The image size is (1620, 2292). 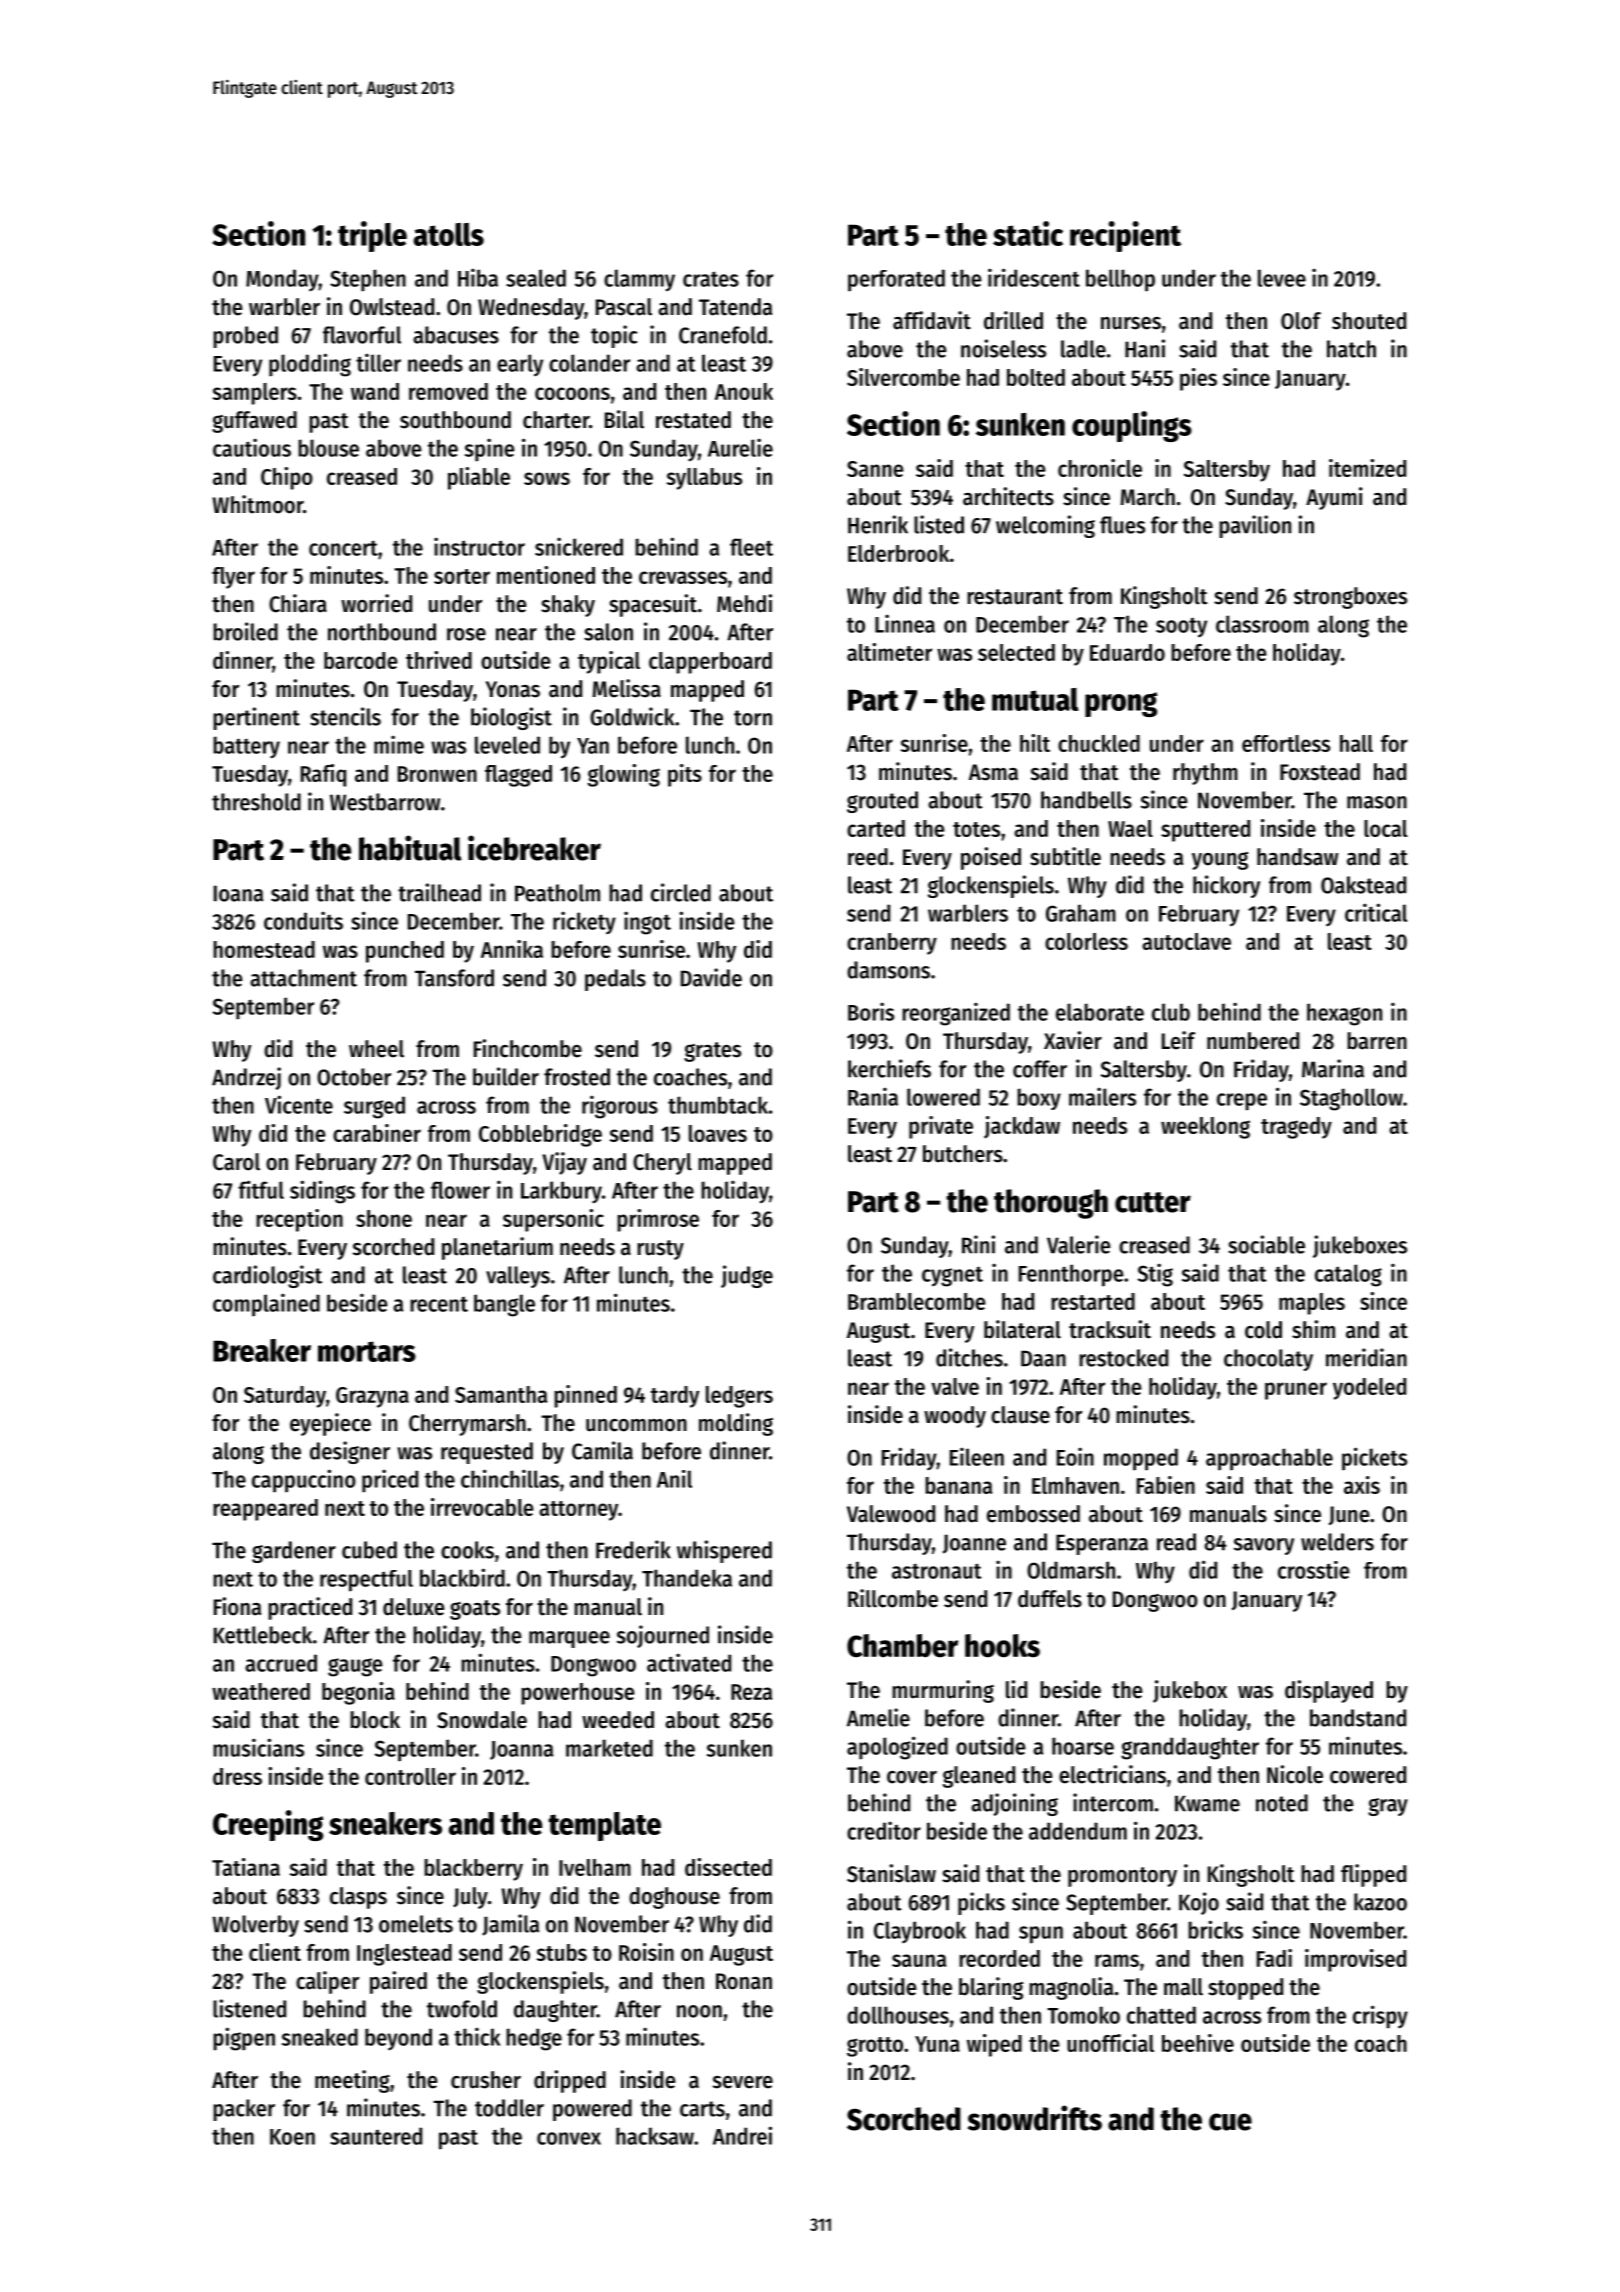 What do you see at coordinates (238, 893) in the image?
I see `Ioana` at bounding box center [238, 893].
